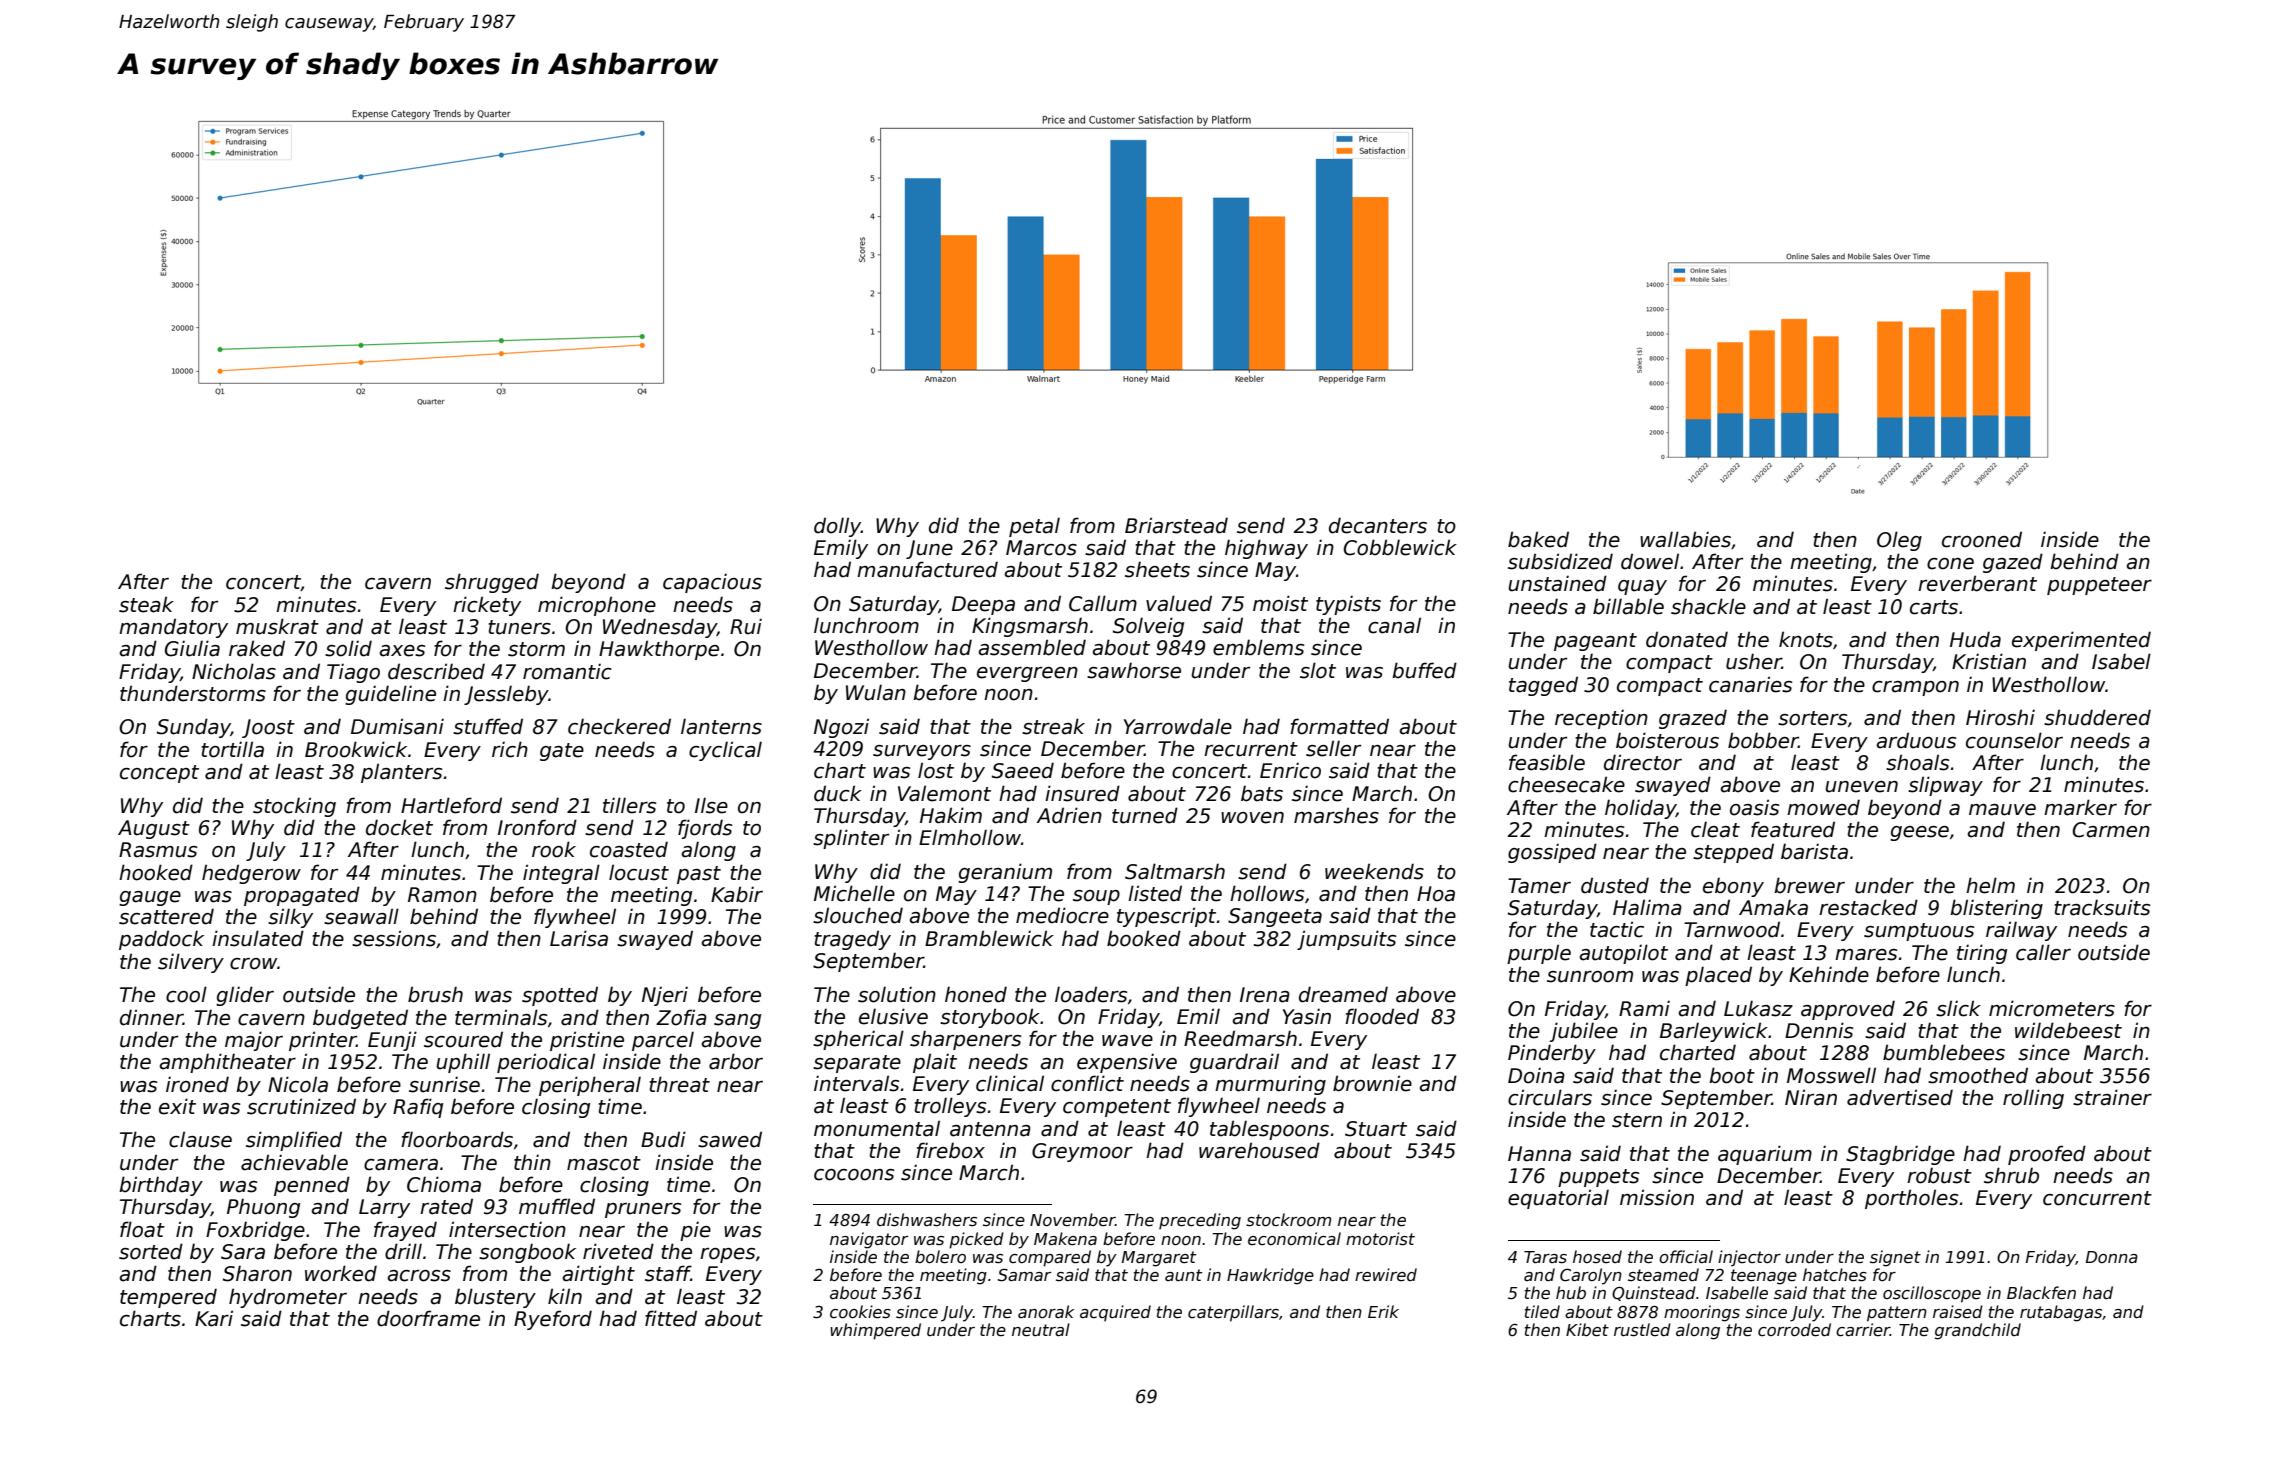 The width and height of the document is (2270, 1469). Describe the element at coordinates (1336, 815) in the document. I see `marshes` at that location.
